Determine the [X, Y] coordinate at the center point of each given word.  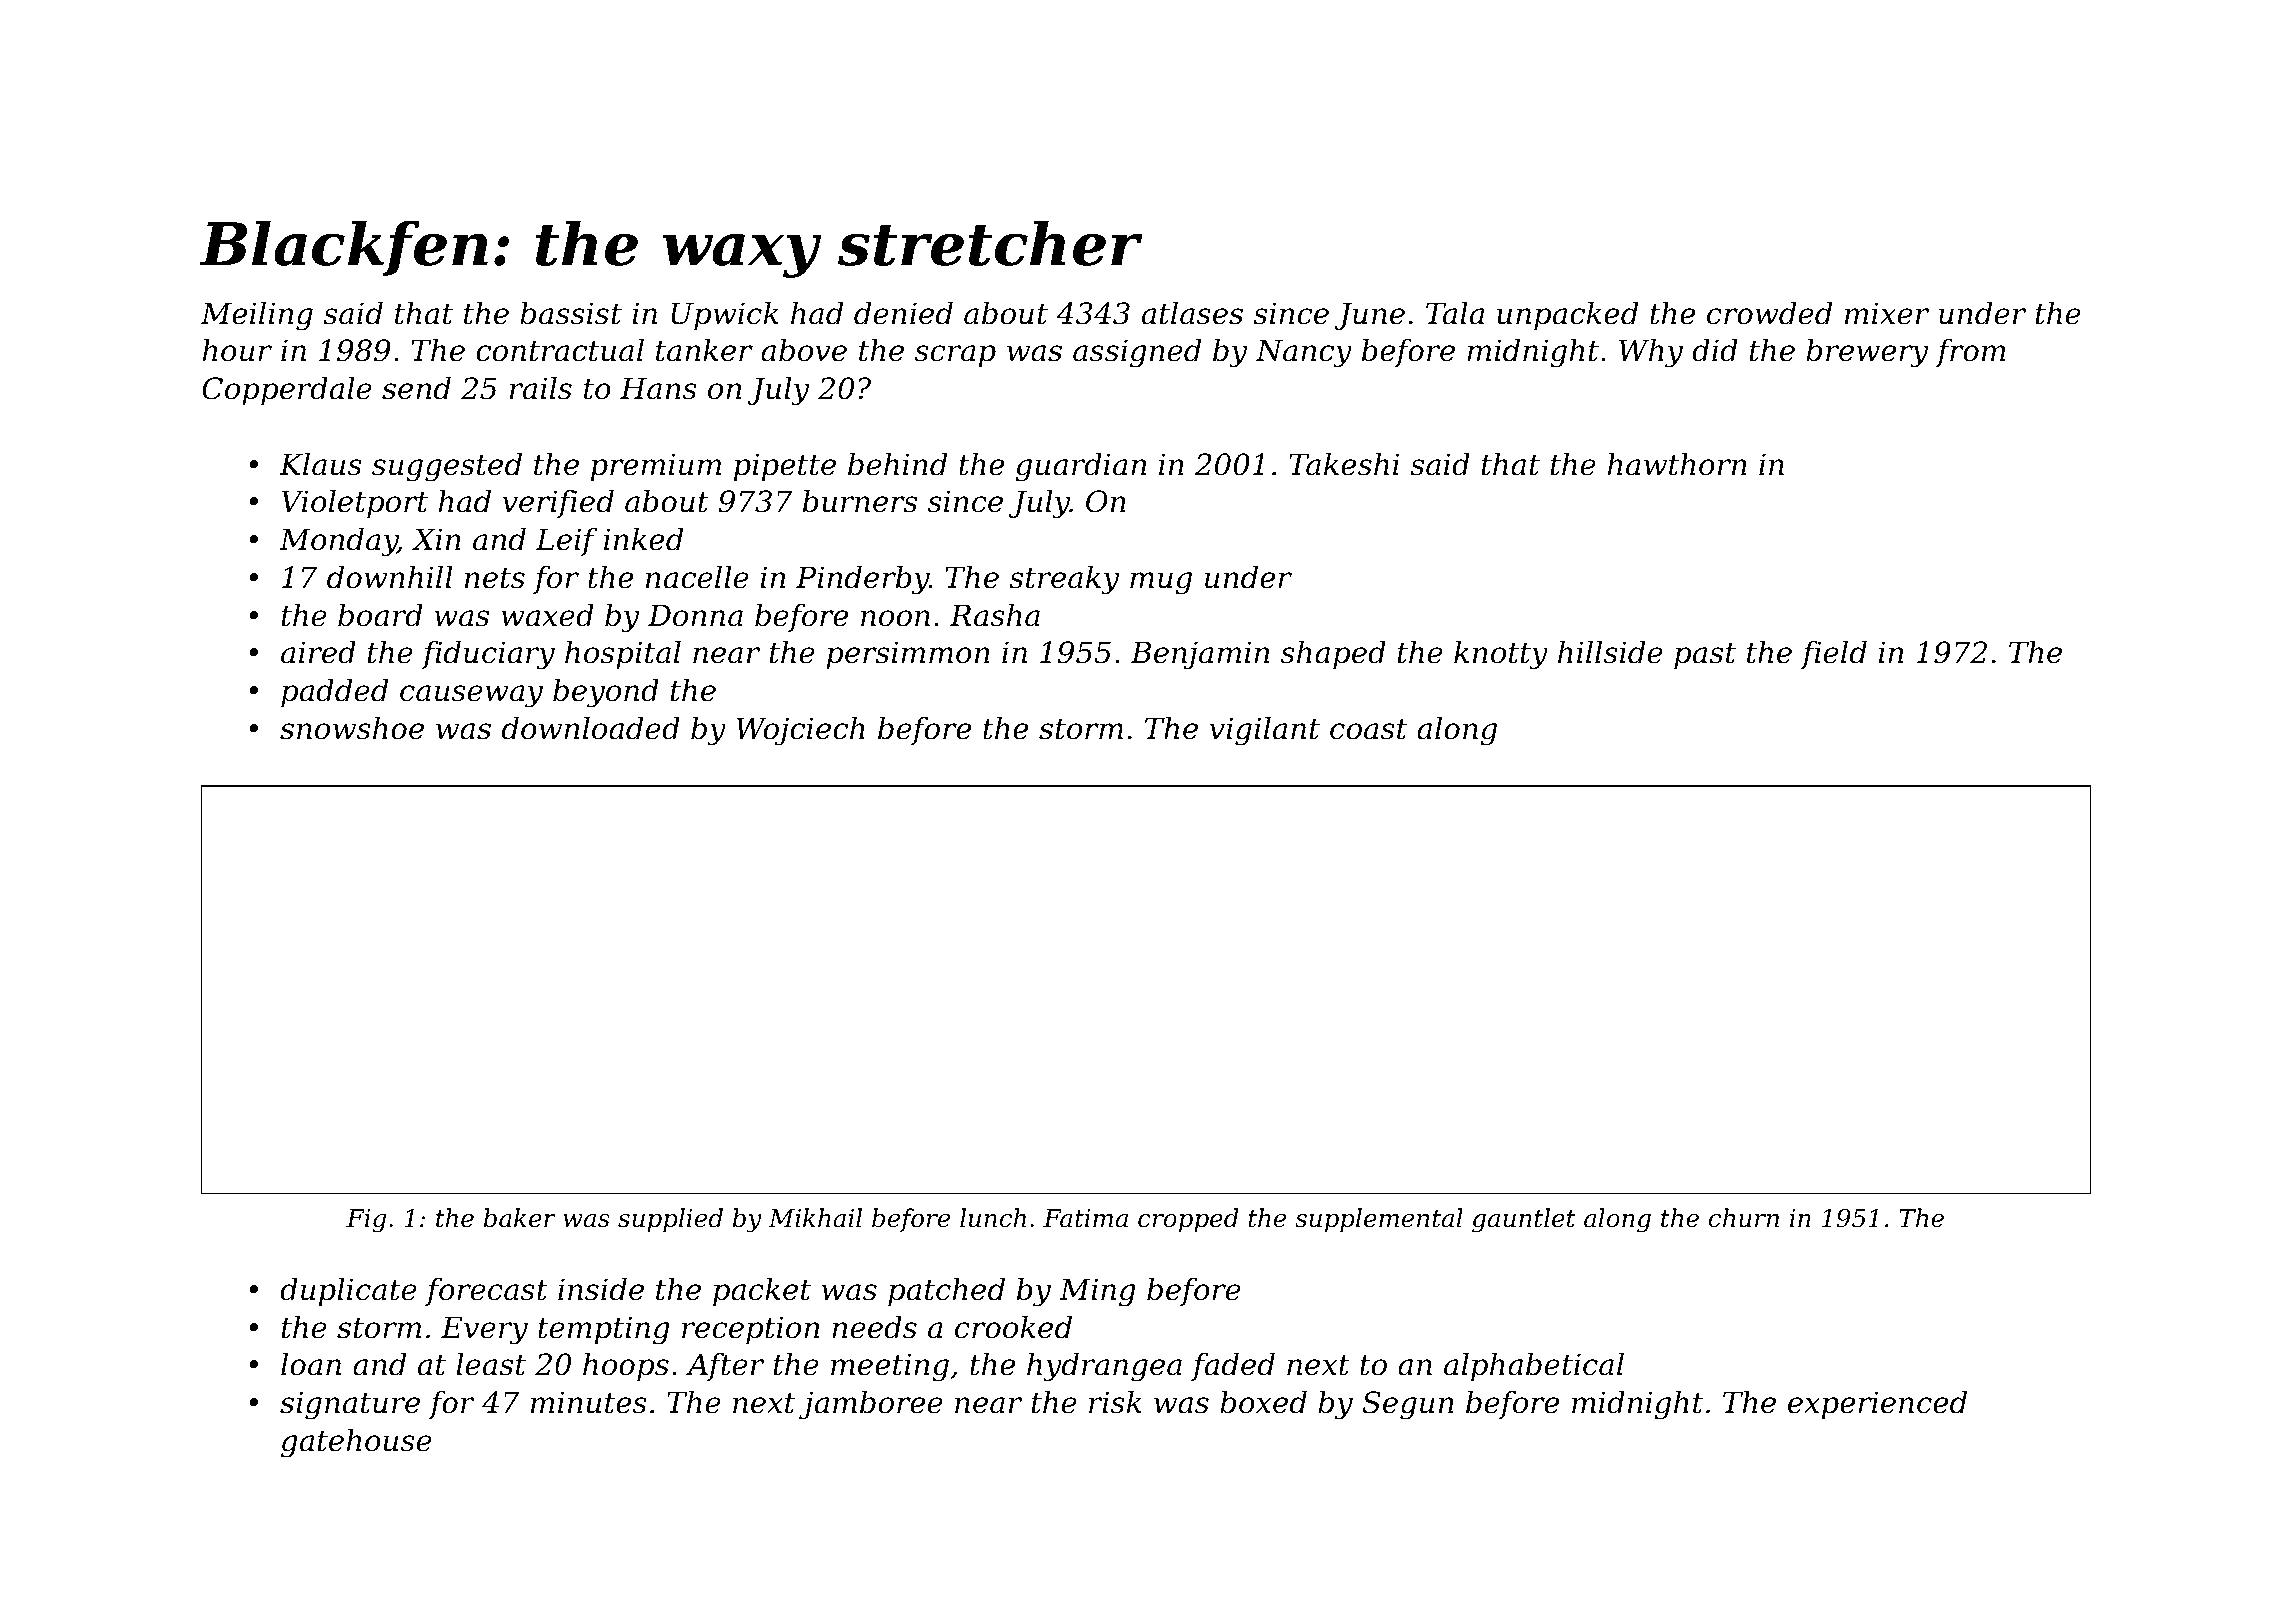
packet [762, 1292]
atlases [1192, 313]
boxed [1263, 1402]
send [416, 388]
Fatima [1085, 1218]
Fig [366, 1221]
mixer [1887, 313]
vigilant [1265, 731]
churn [1744, 1218]
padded [334, 693]
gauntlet [1524, 1220]
